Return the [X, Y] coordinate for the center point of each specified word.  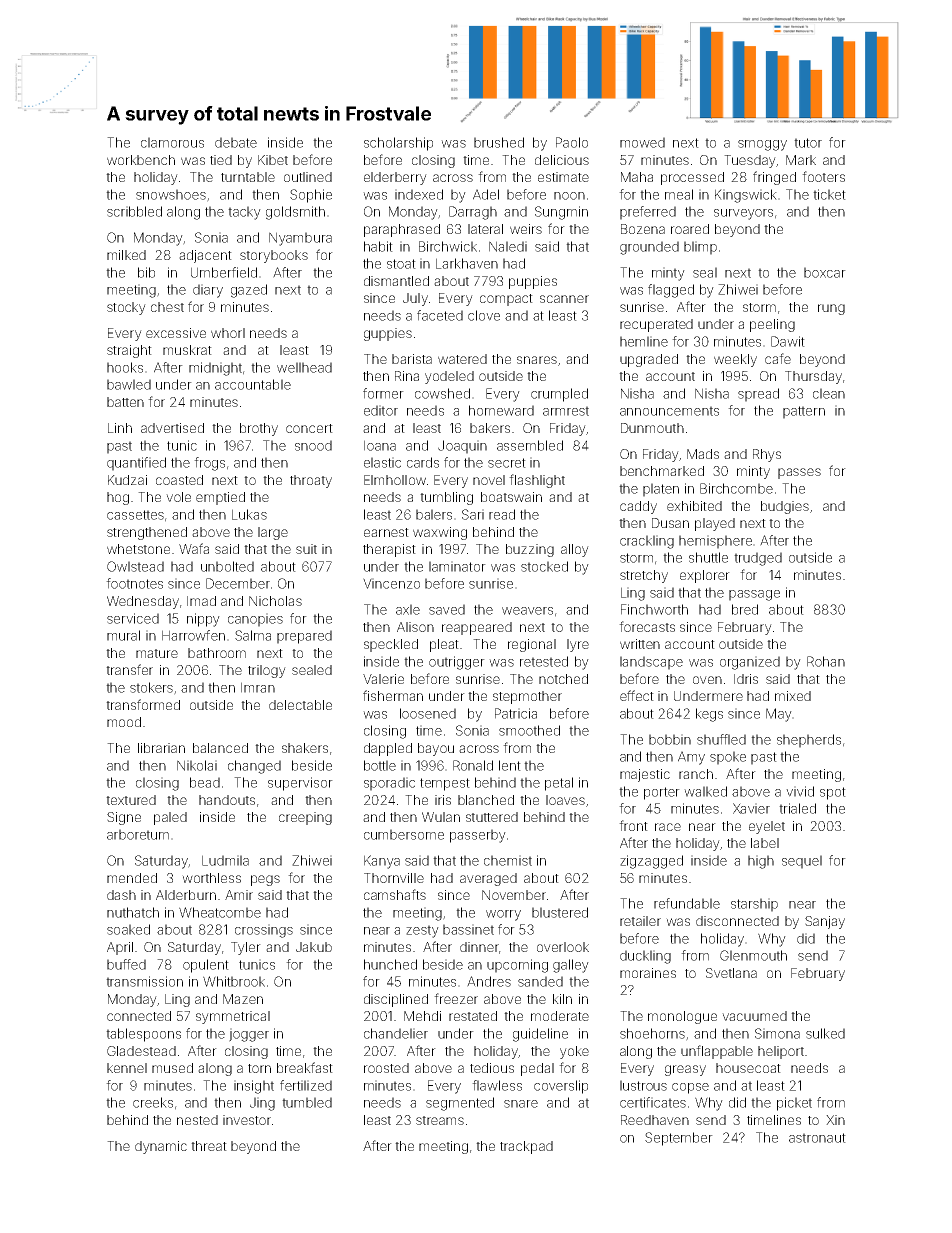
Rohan [826, 661]
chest [167, 307]
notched [563, 679]
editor [381, 410]
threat [209, 1146]
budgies [785, 507]
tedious [492, 1068]
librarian [161, 748]
